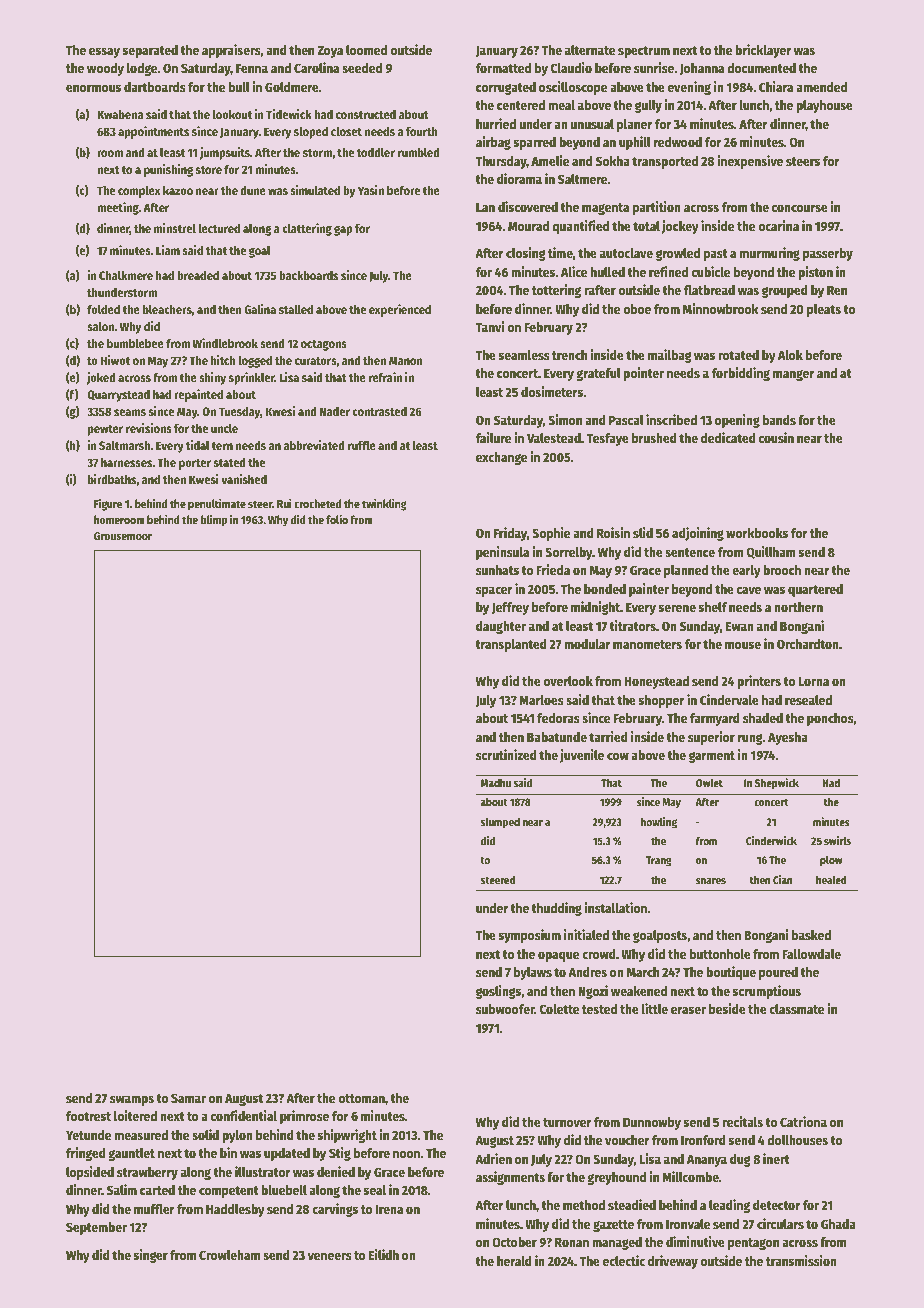 The height and width of the document is (1308, 924). What do you see at coordinates (496, 782) in the document?
I see `Madhu` at bounding box center [496, 782].
